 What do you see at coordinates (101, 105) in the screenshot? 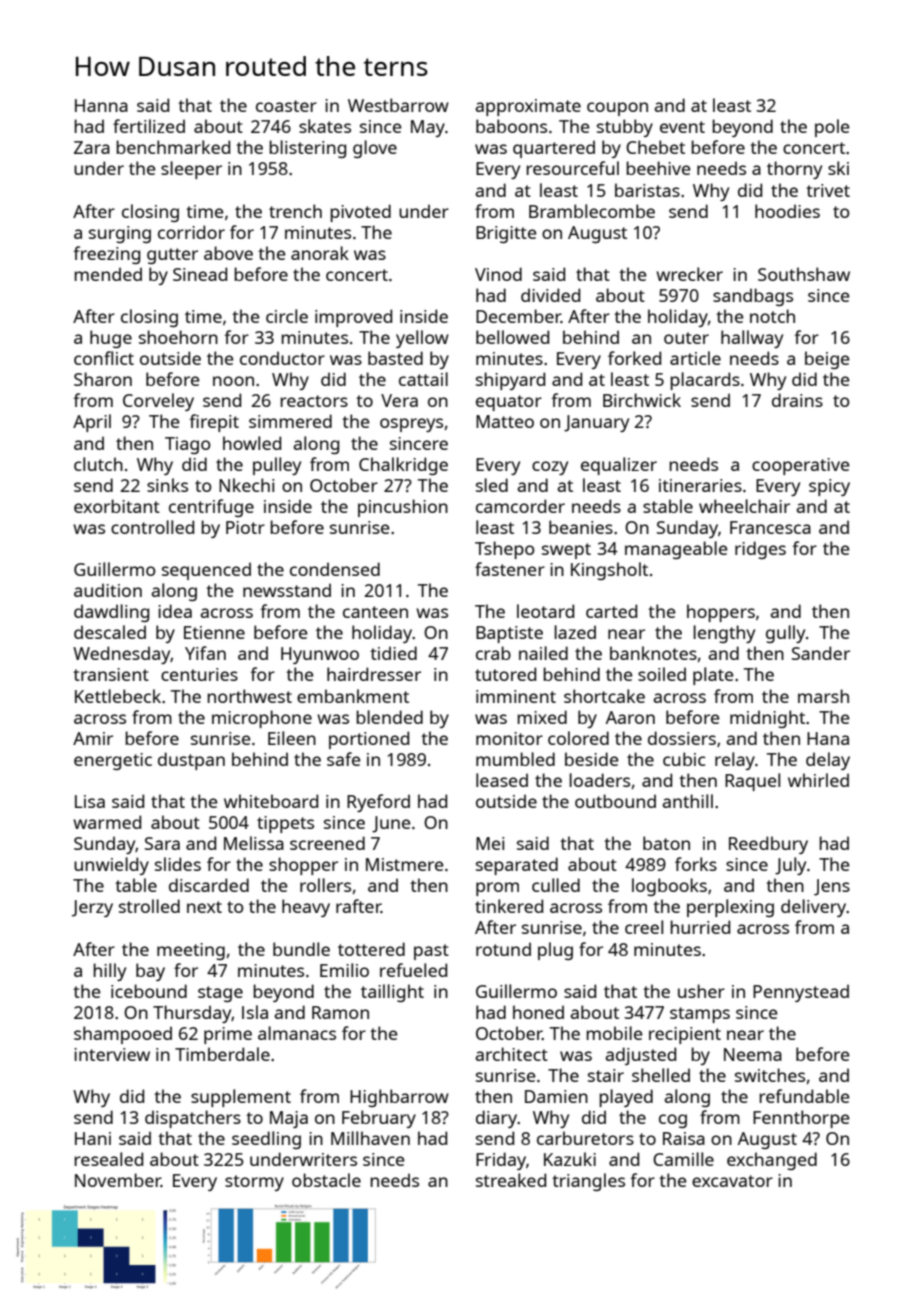
I see `Hanna` at bounding box center [101, 105].
